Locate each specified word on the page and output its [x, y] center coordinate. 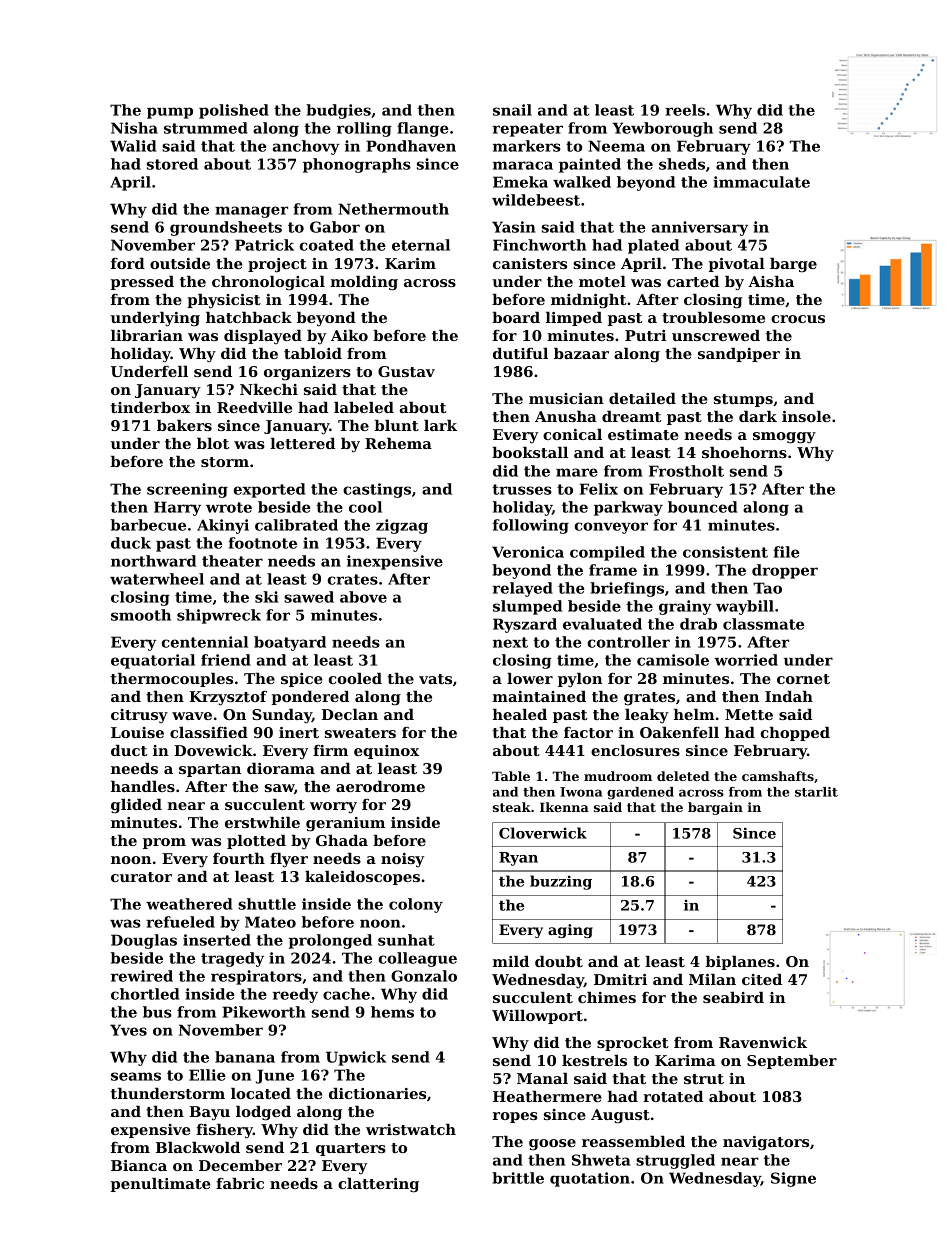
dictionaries [377, 1093]
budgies [338, 111]
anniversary [700, 228]
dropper [785, 571]
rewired [142, 976]
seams [136, 1076]
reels [685, 110]
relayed [523, 589]
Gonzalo [424, 976]
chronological [268, 283]
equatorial [153, 661]
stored [172, 164]
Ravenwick [763, 1042]
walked [582, 182]
